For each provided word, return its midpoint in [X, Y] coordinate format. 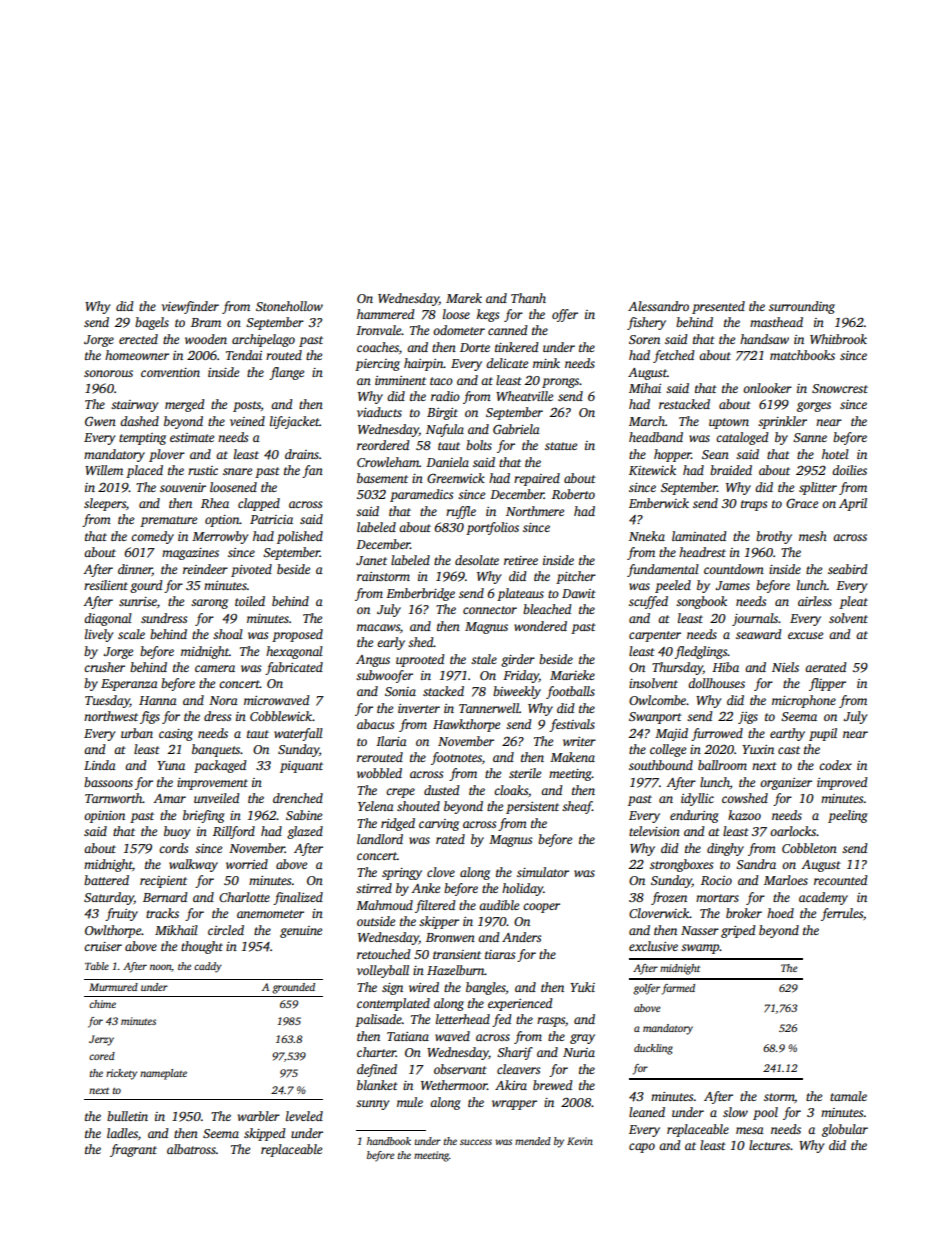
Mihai [645, 388]
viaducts [379, 412]
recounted [841, 880]
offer [565, 315]
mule [410, 1102]
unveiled [217, 798]
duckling [653, 1049]
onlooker [767, 388]
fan [312, 471]
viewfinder [190, 307]
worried [247, 864]
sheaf [577, 807]
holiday [523, 889]
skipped [265, 1134]
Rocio [716, 880]
